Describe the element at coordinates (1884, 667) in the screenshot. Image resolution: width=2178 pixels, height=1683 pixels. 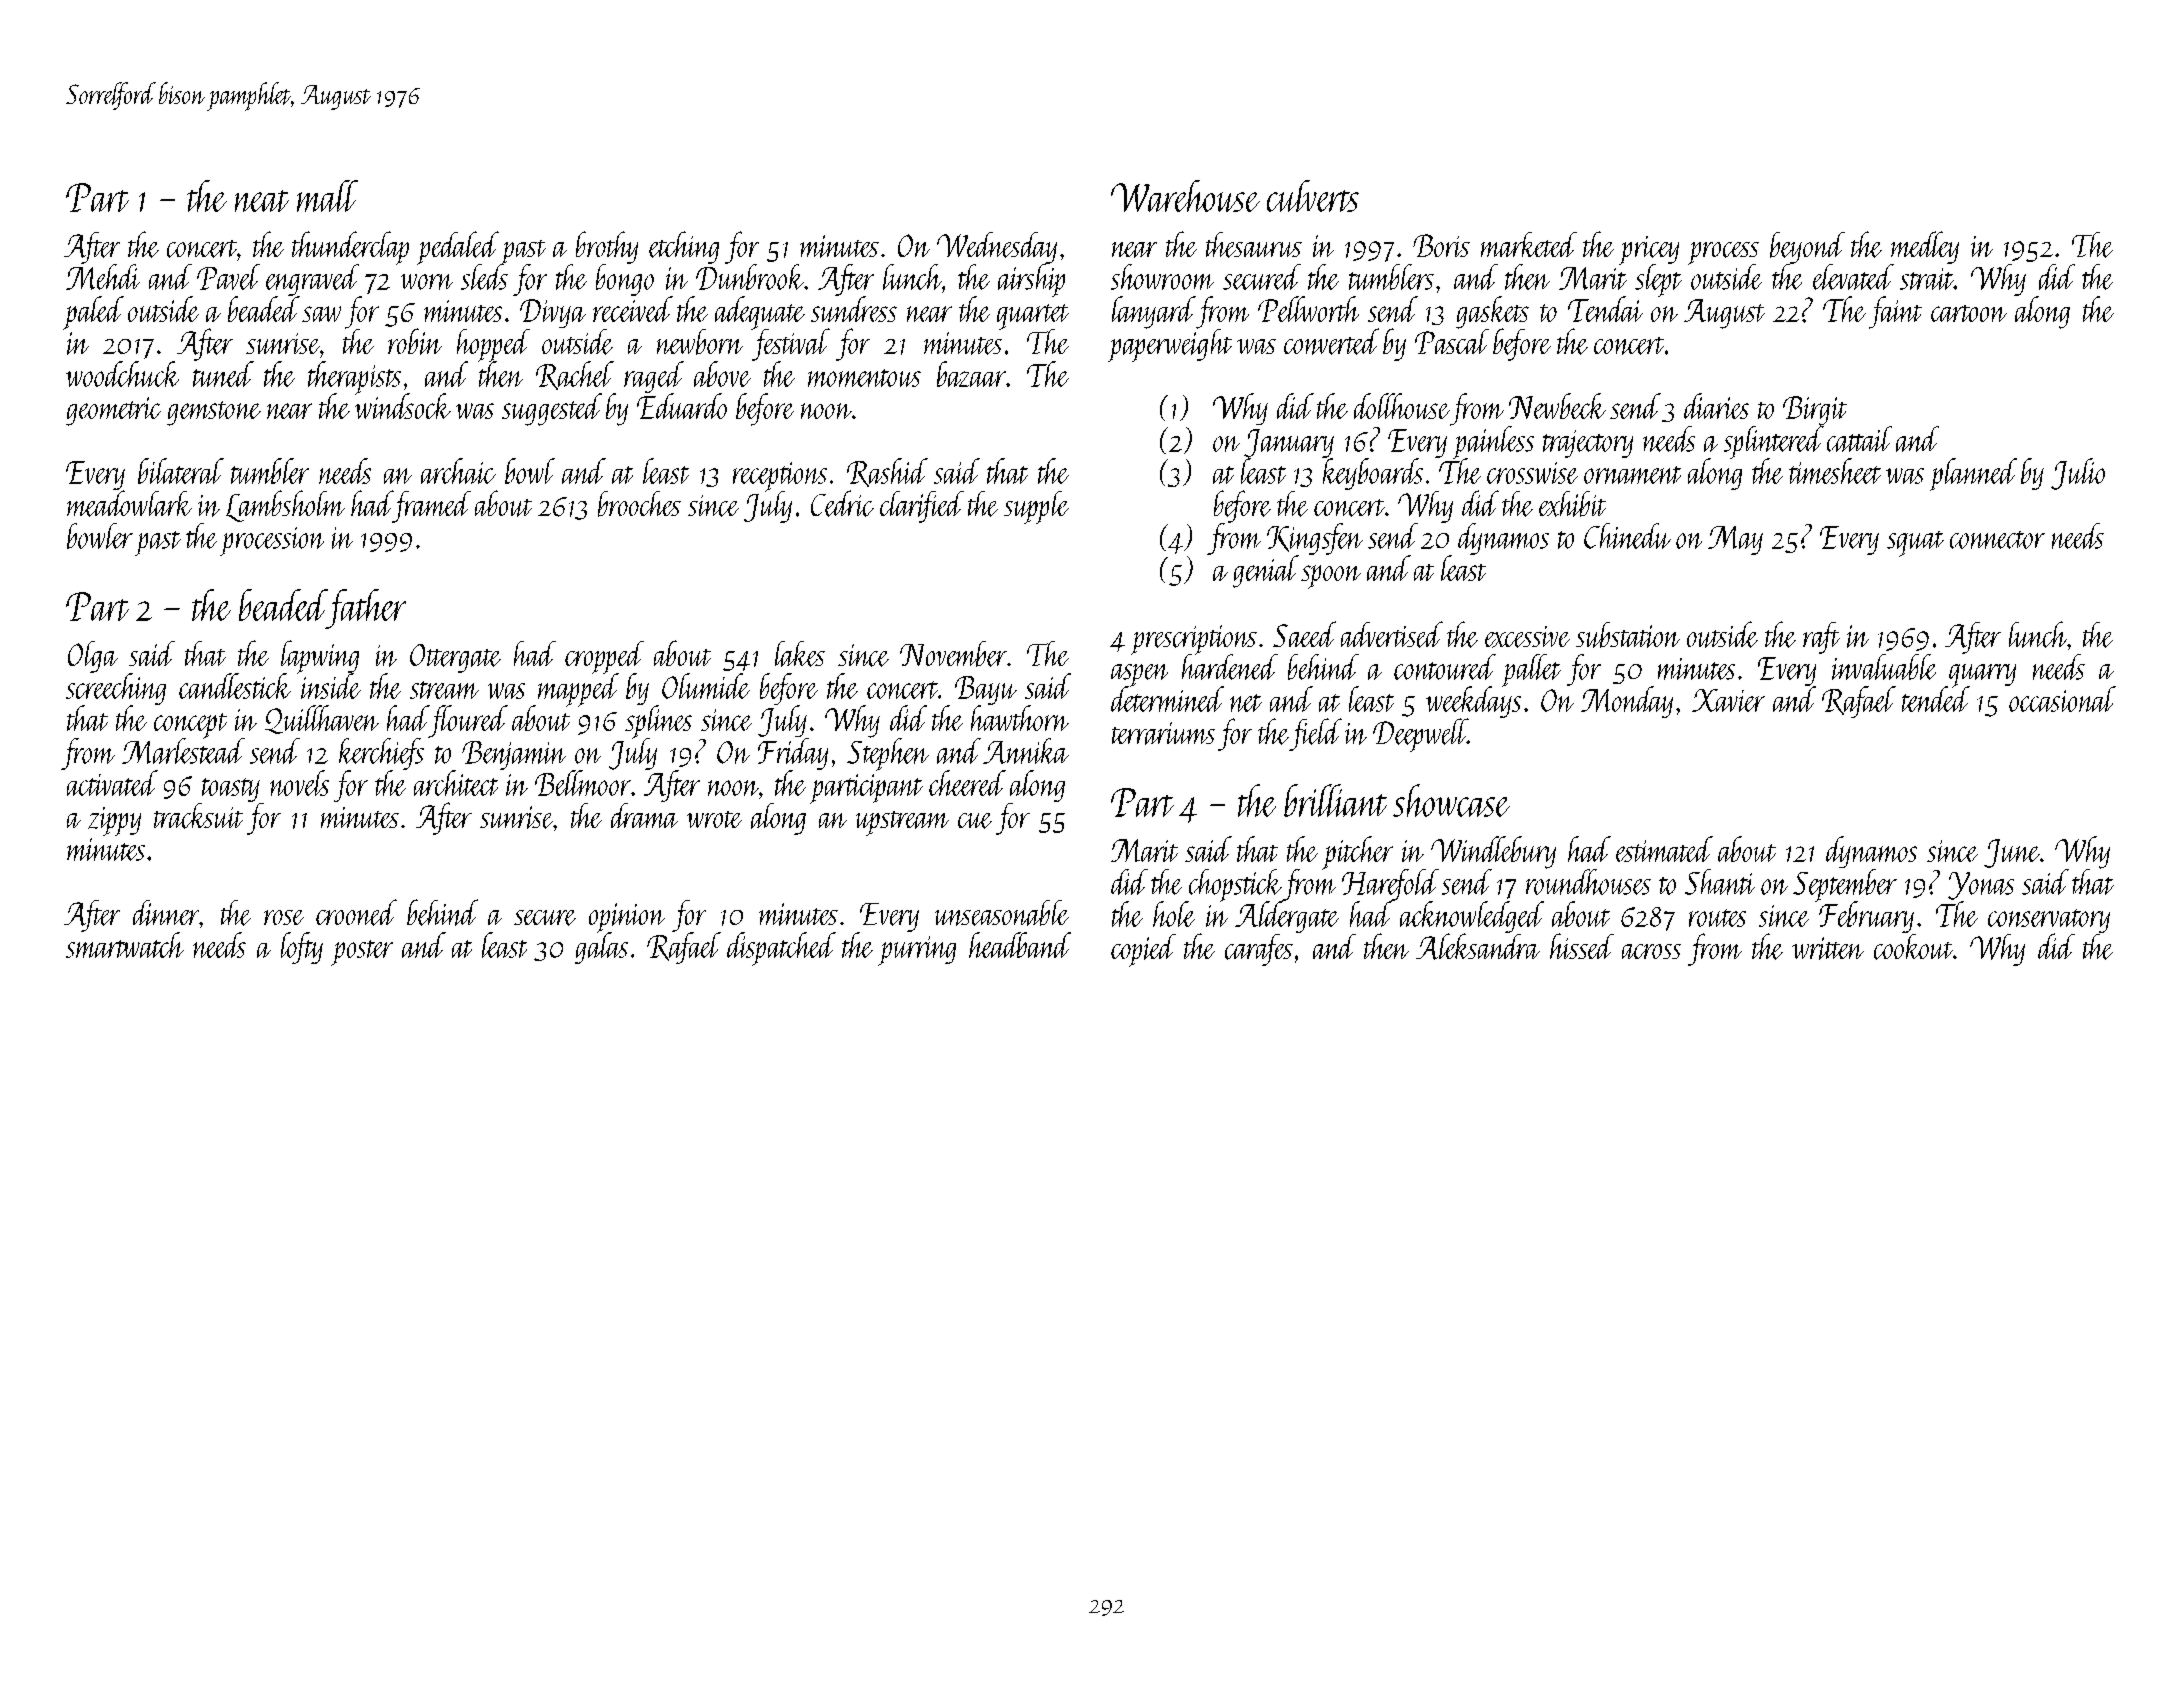
I see `invaluable` at that location.
